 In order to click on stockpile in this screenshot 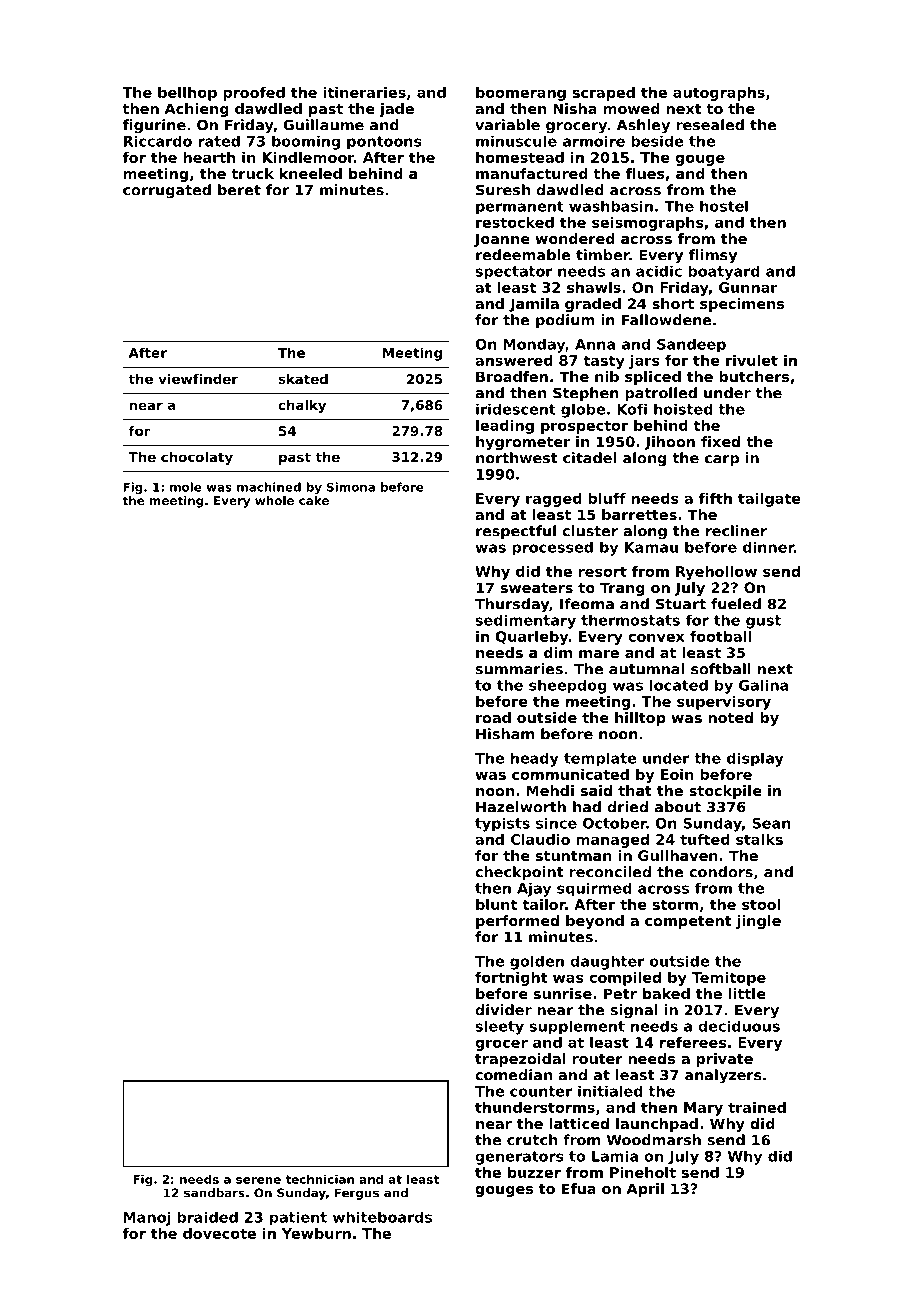, I will do `click(725, 792)`.
